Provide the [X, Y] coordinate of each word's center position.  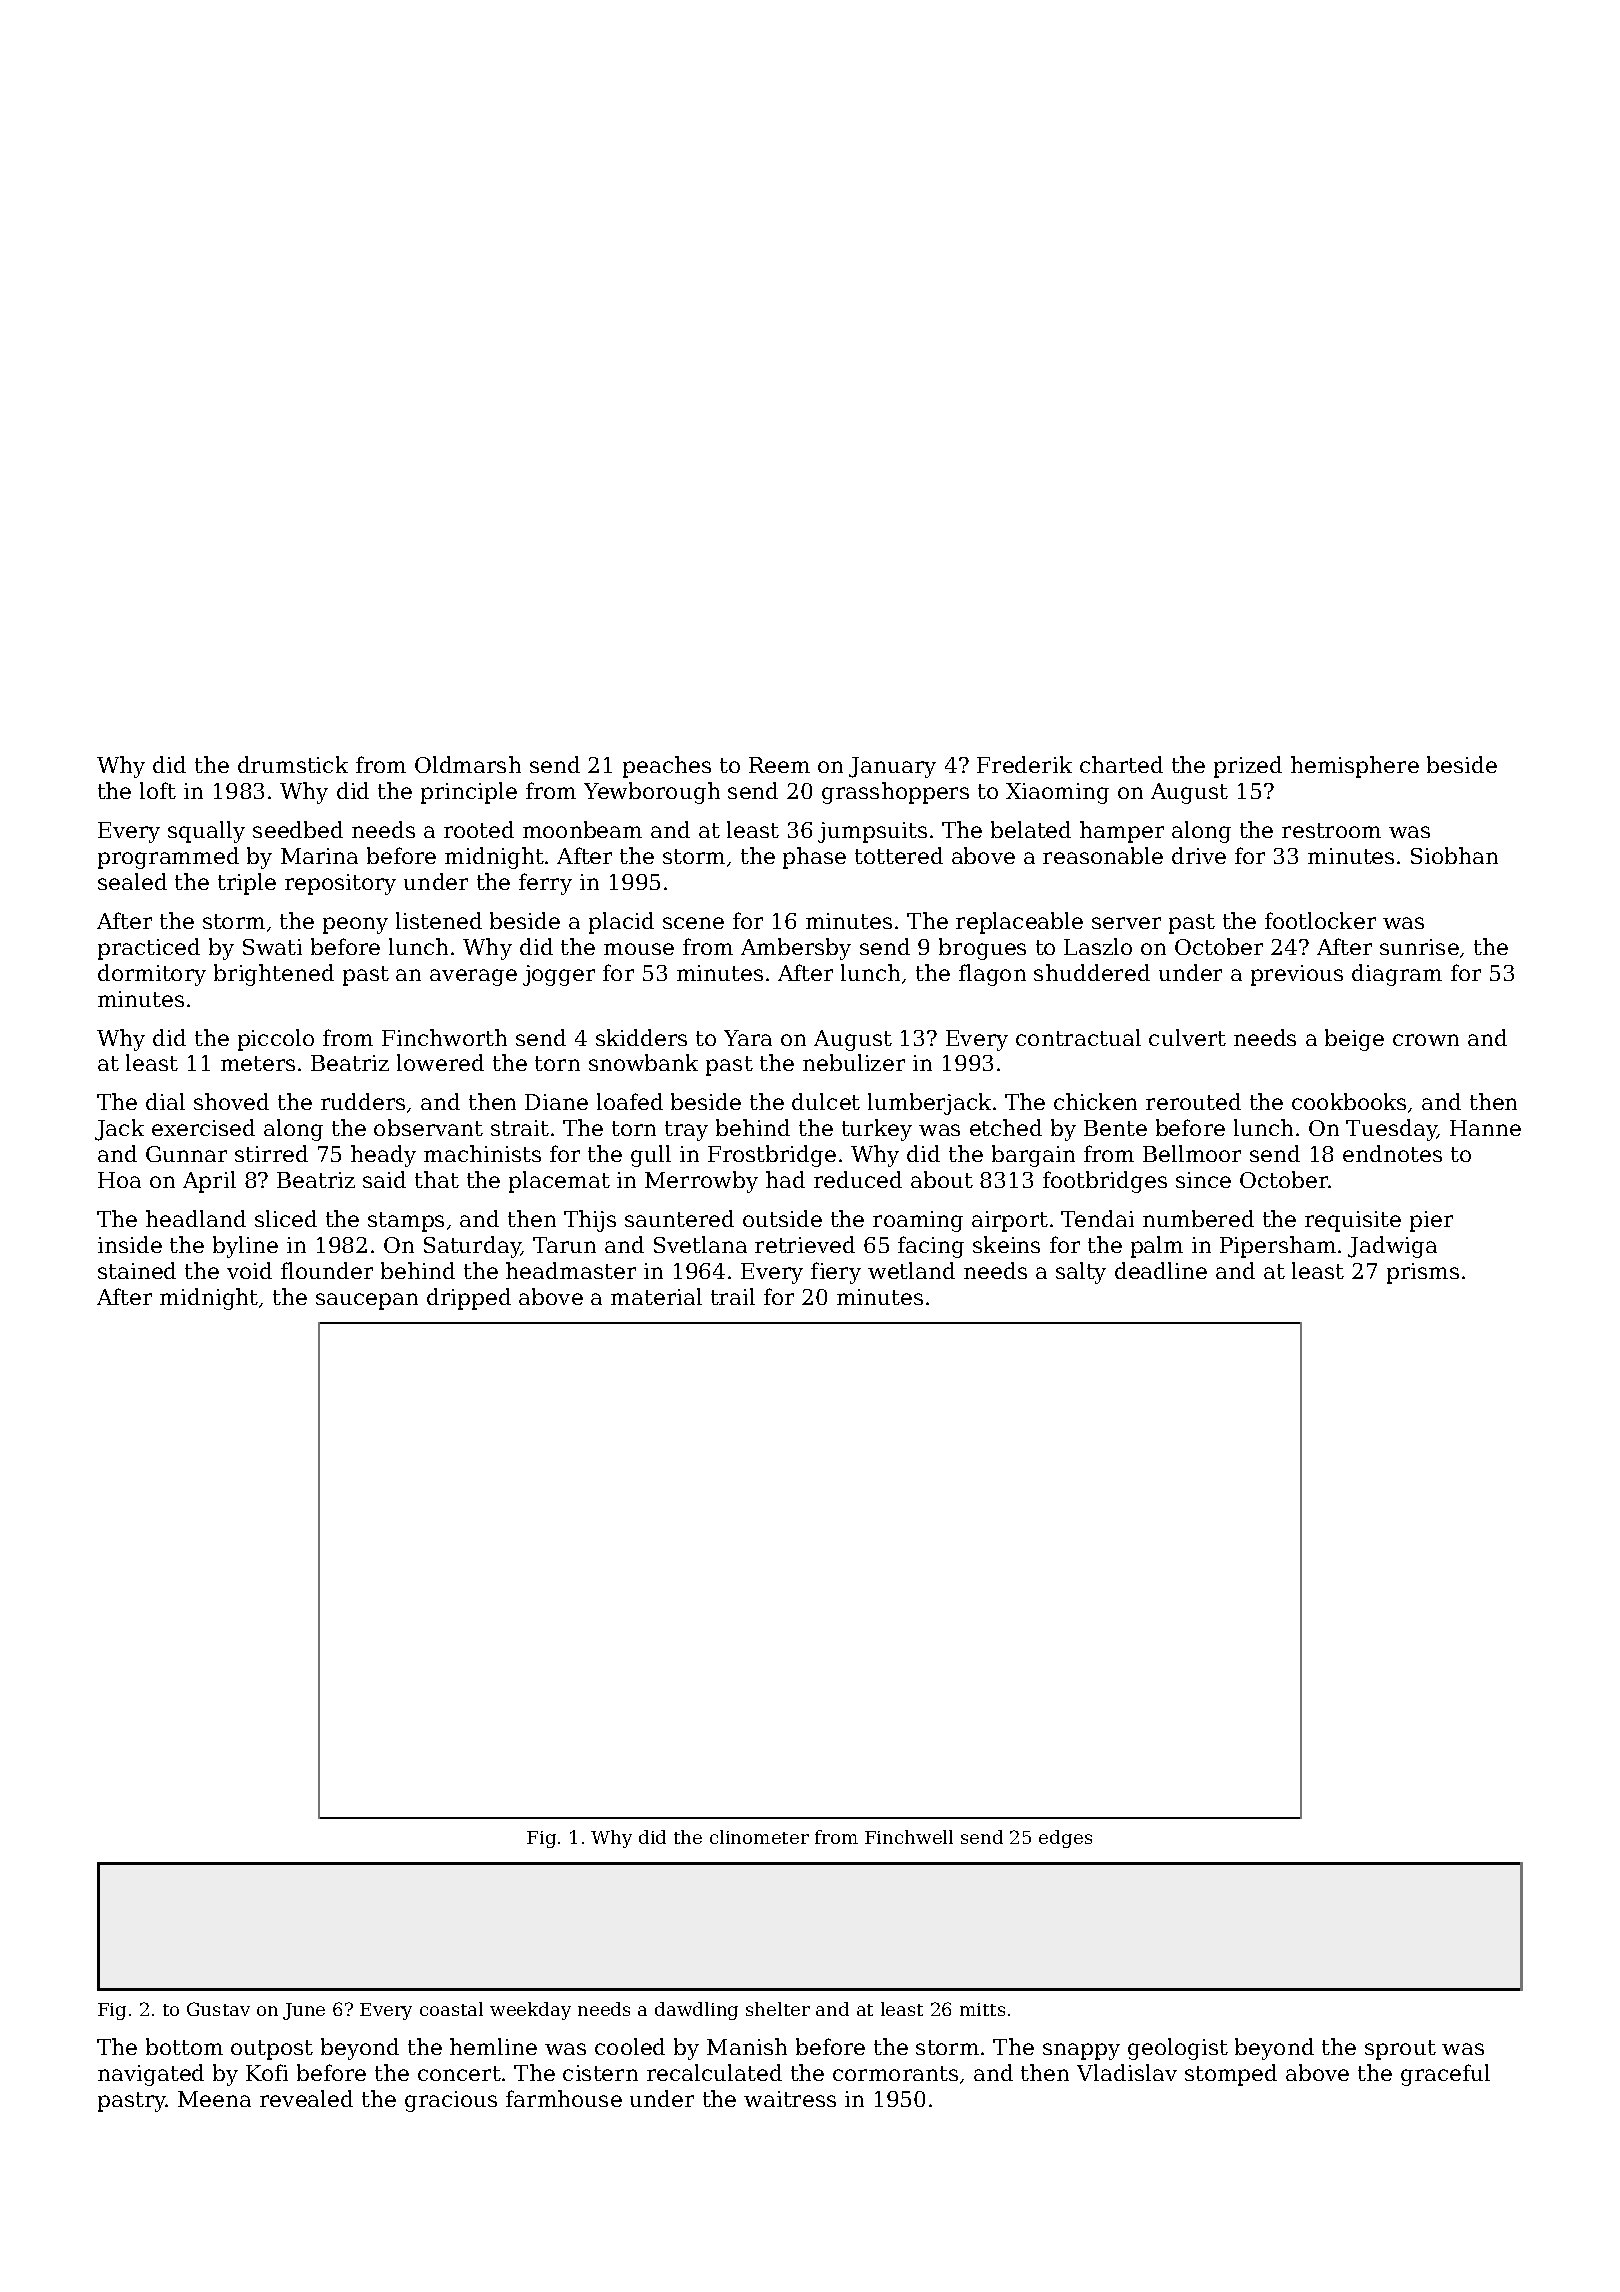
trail [733, 1296]
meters [258, 1063]
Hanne [1485, 1128]
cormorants [895, 2073]
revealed [306, 2098]
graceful [1445, 2075]
